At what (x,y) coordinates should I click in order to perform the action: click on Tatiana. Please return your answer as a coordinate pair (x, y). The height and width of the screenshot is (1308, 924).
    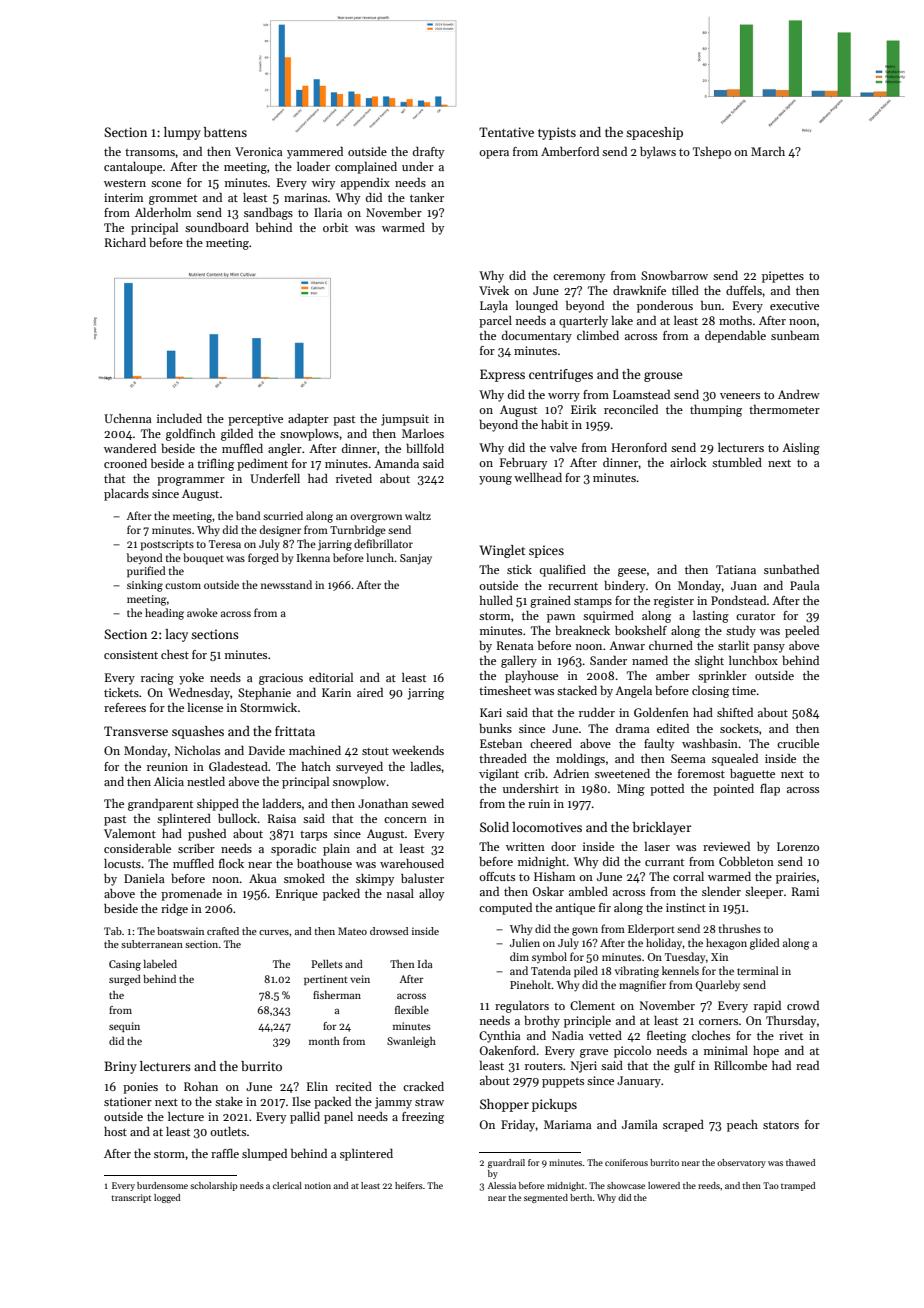
    Looking at the image, I should click on (736, 569).
